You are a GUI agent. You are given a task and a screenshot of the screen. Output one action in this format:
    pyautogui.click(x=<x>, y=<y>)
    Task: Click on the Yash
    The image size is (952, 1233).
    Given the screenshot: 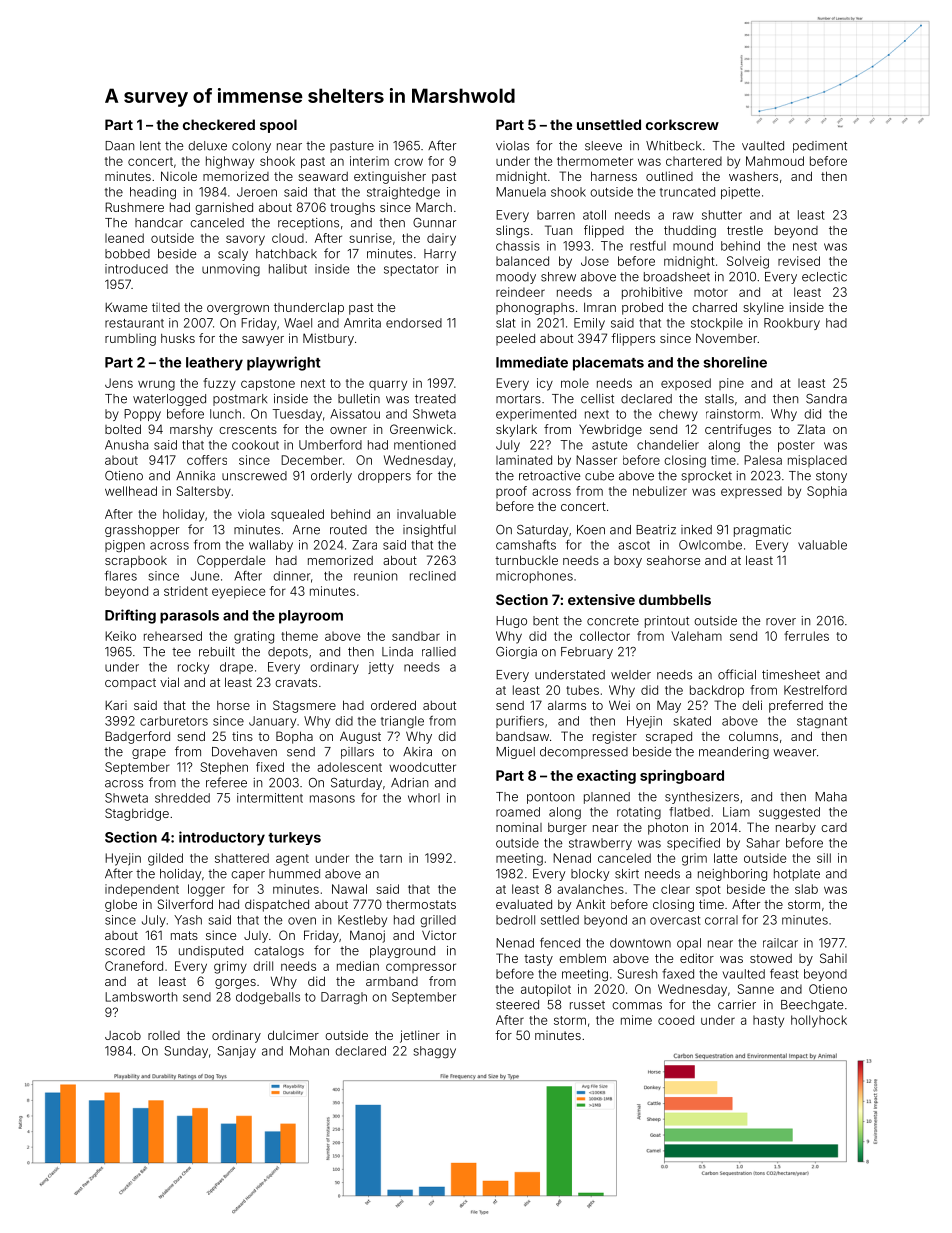 What is the action you would take?
    pyautogui.click(x=188, y=920)
